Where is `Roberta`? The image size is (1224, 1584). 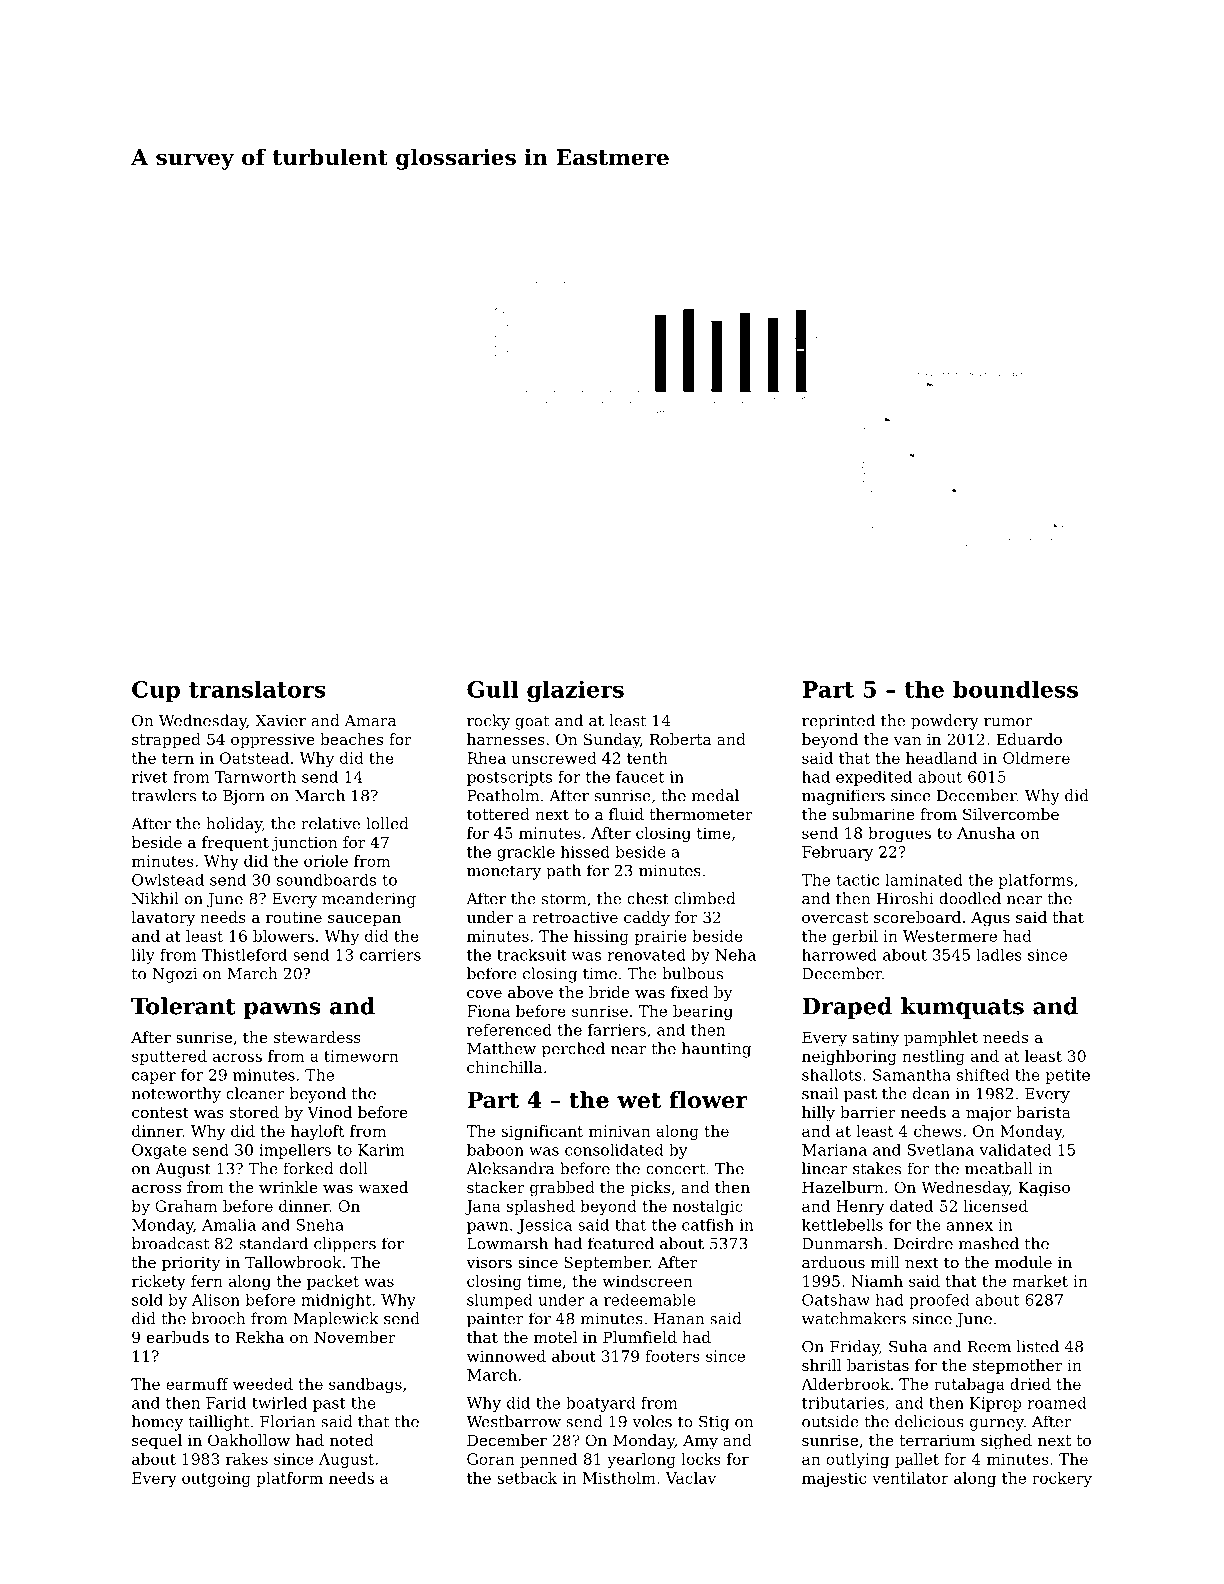
Roberta is located at coordinates (680, 739).
